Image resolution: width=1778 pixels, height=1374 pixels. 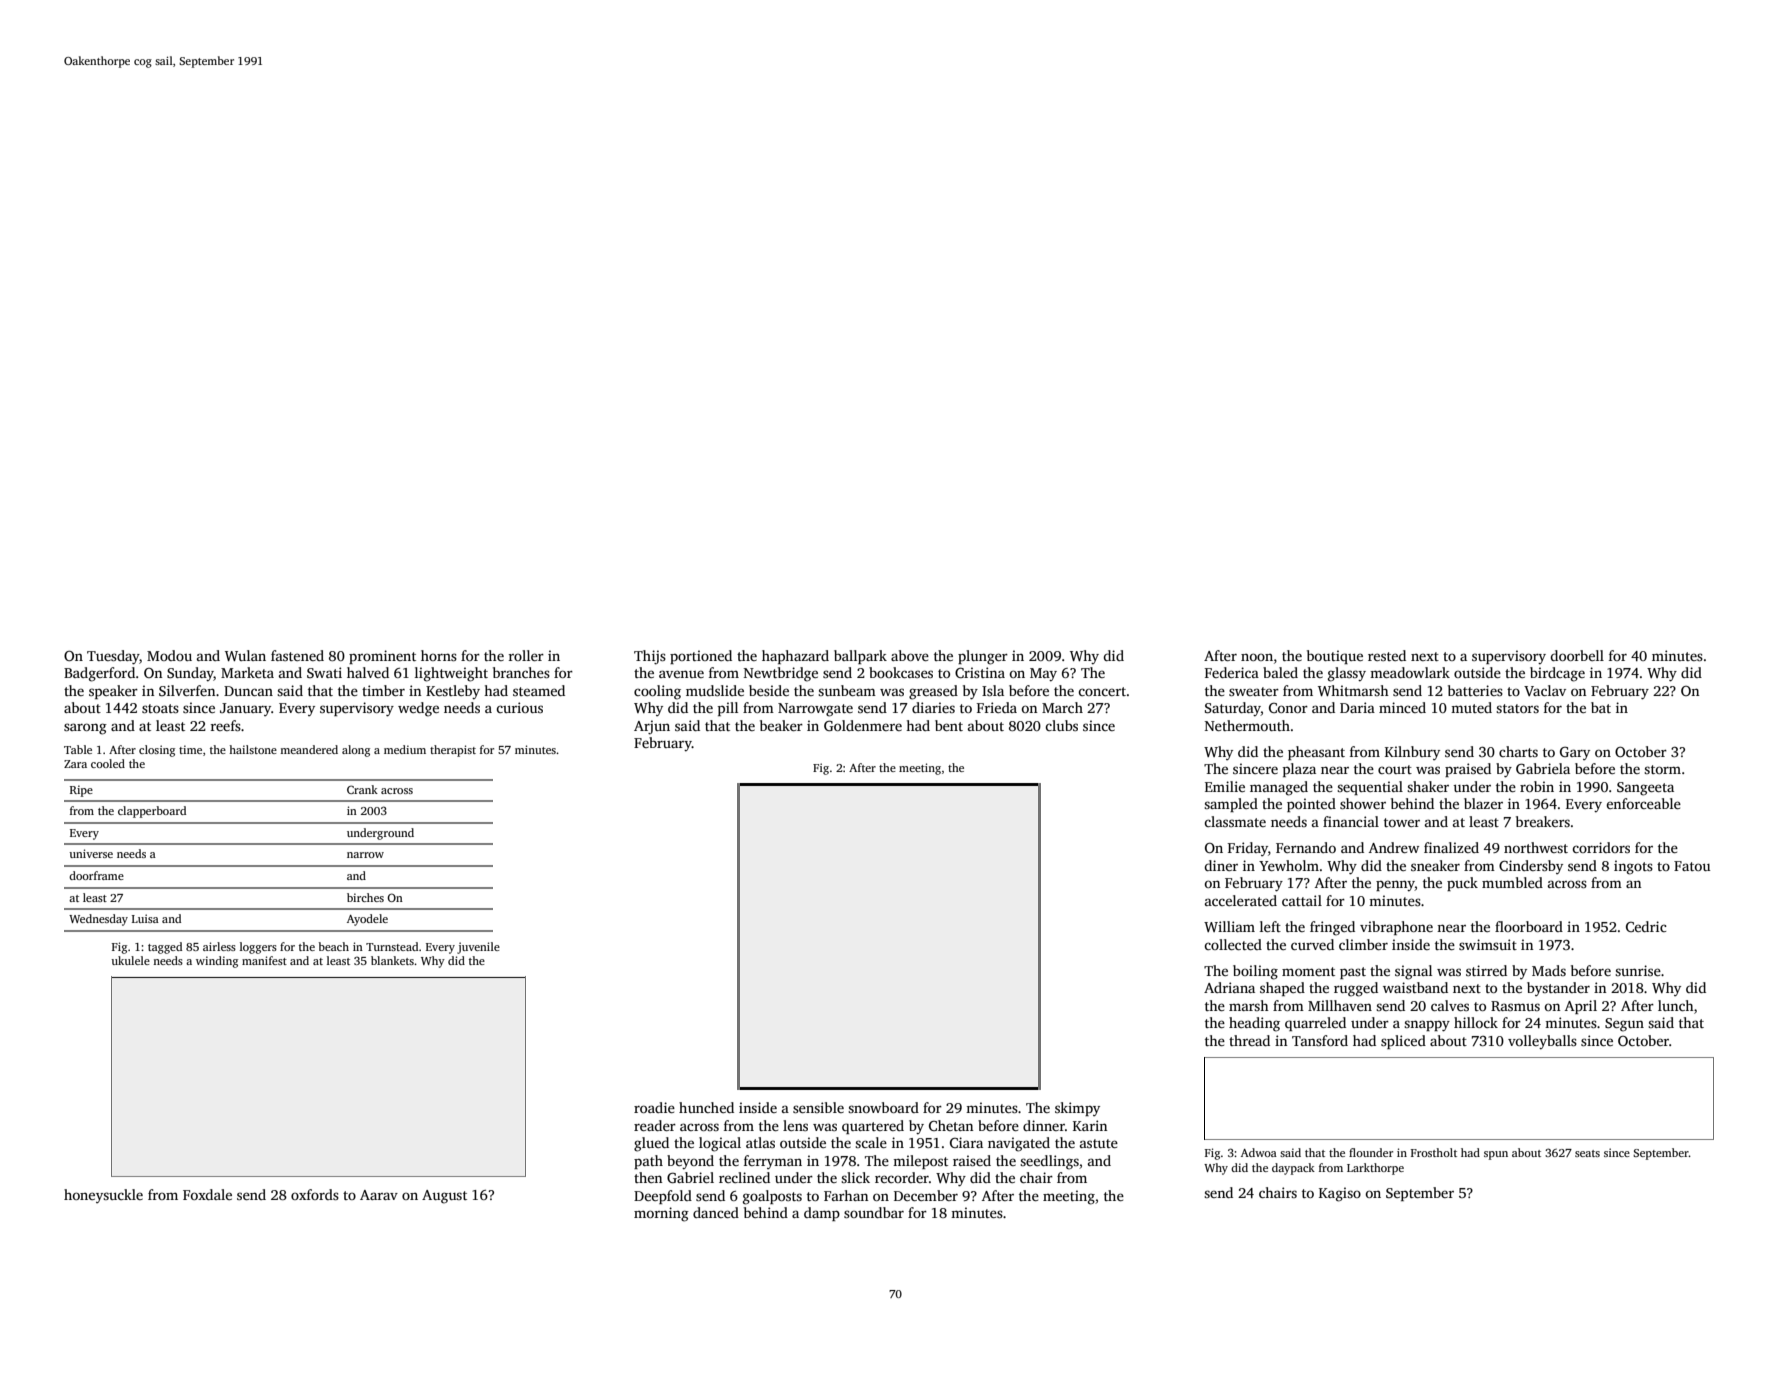 I want to click on honeysuckle, so click(x=103, y=1196).
